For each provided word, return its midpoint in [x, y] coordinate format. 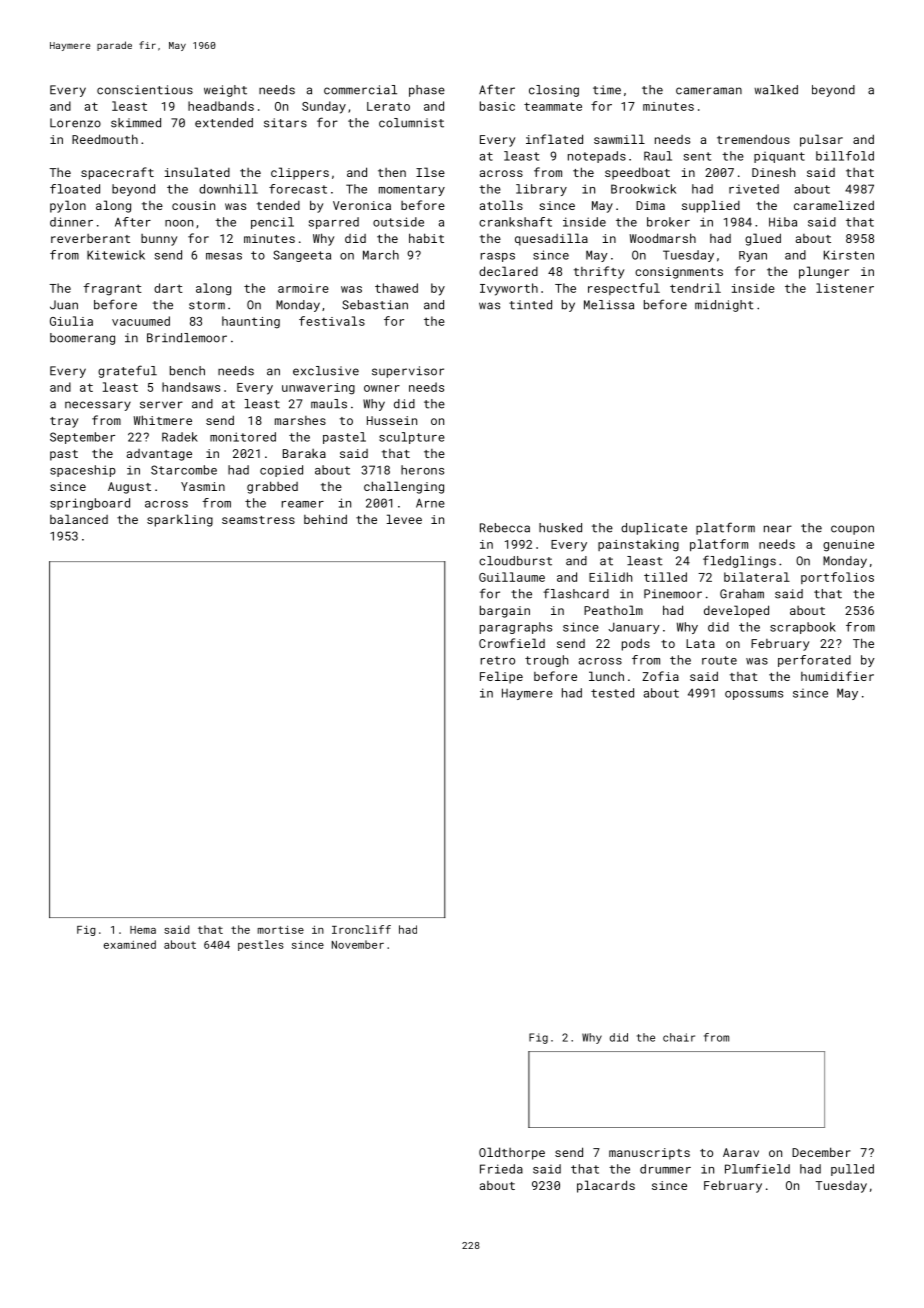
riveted [754, 189]
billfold [845, 156]
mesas [224, 256]
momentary [412, 190]
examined [130, 944]
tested [612, 693]
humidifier [837, 676]
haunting [251, 322]
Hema [143, 930]
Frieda [501, 1169]
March [381, 255]
